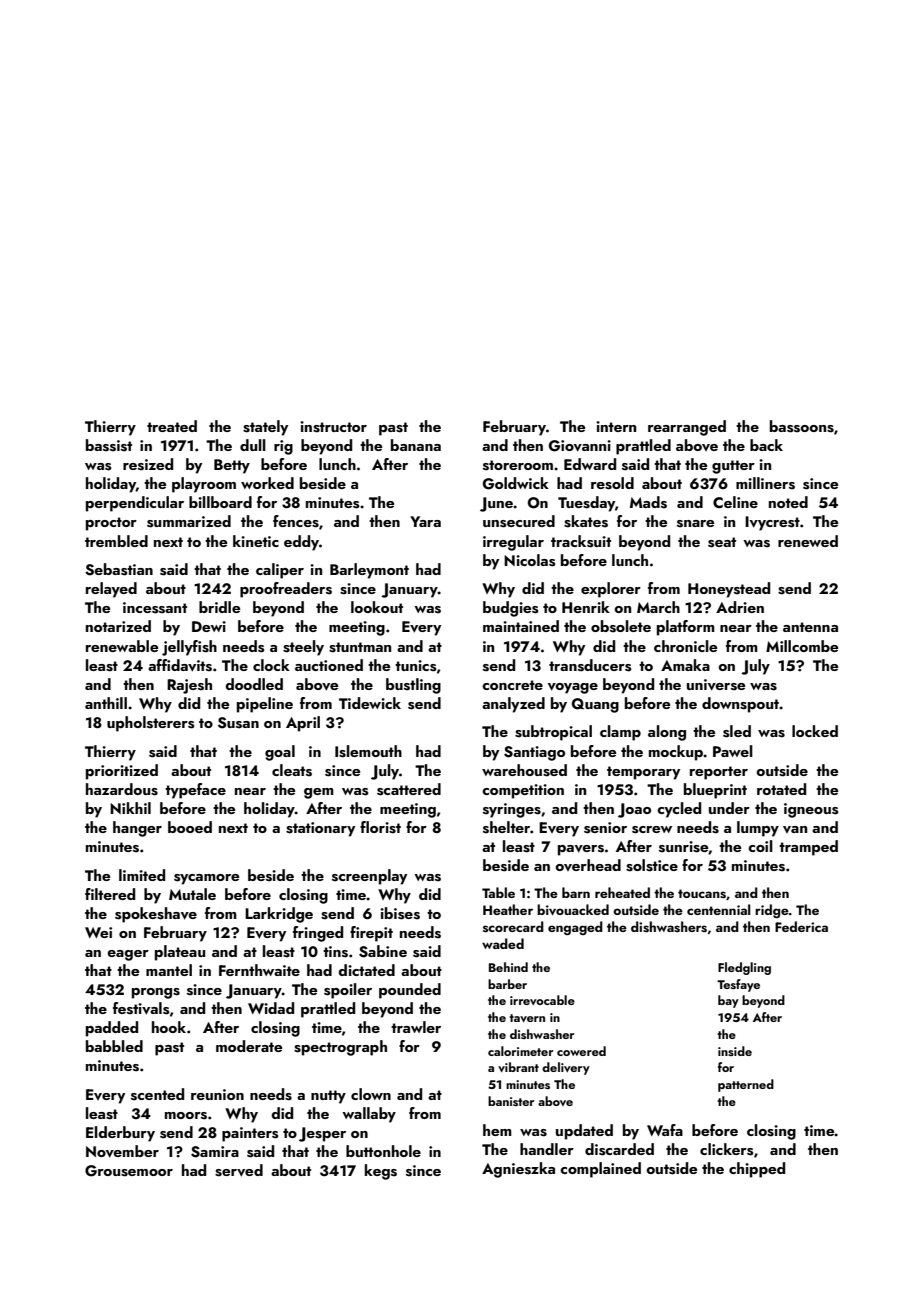  I want to click on proctor, so click(111, 524).
